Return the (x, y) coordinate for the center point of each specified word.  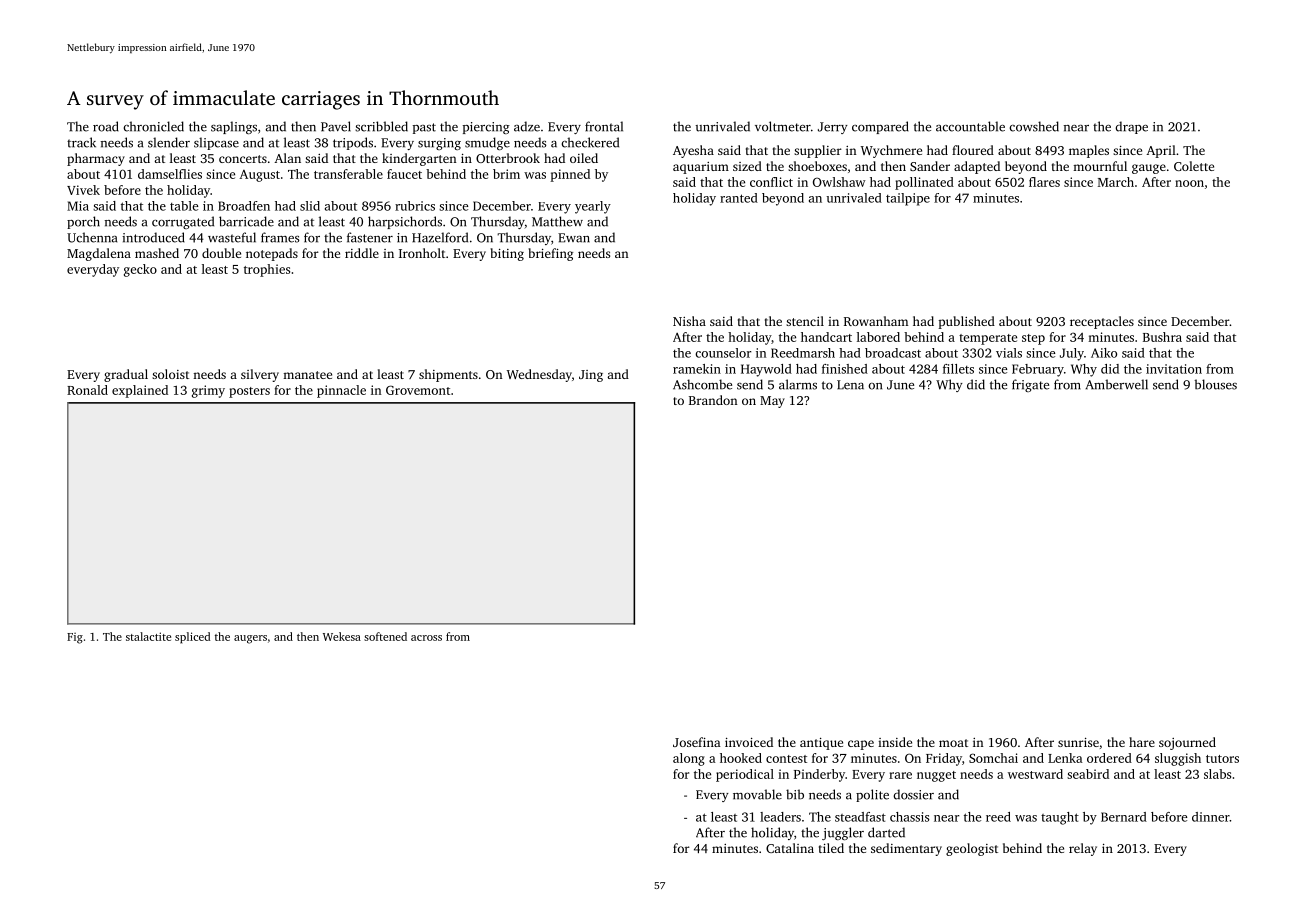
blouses (1215, 384)
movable (757, 794)
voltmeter (783, 126)
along (689, 759)
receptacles (1102, 322)
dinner (1211, 817)
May (772, 402)
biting (507, 254)
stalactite (148, 636)
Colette (1194, 166)
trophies (267, 270)
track (81, 142)
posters (249, 392)
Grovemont (418, 390)
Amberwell (1116, 384)
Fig (75, 638)
